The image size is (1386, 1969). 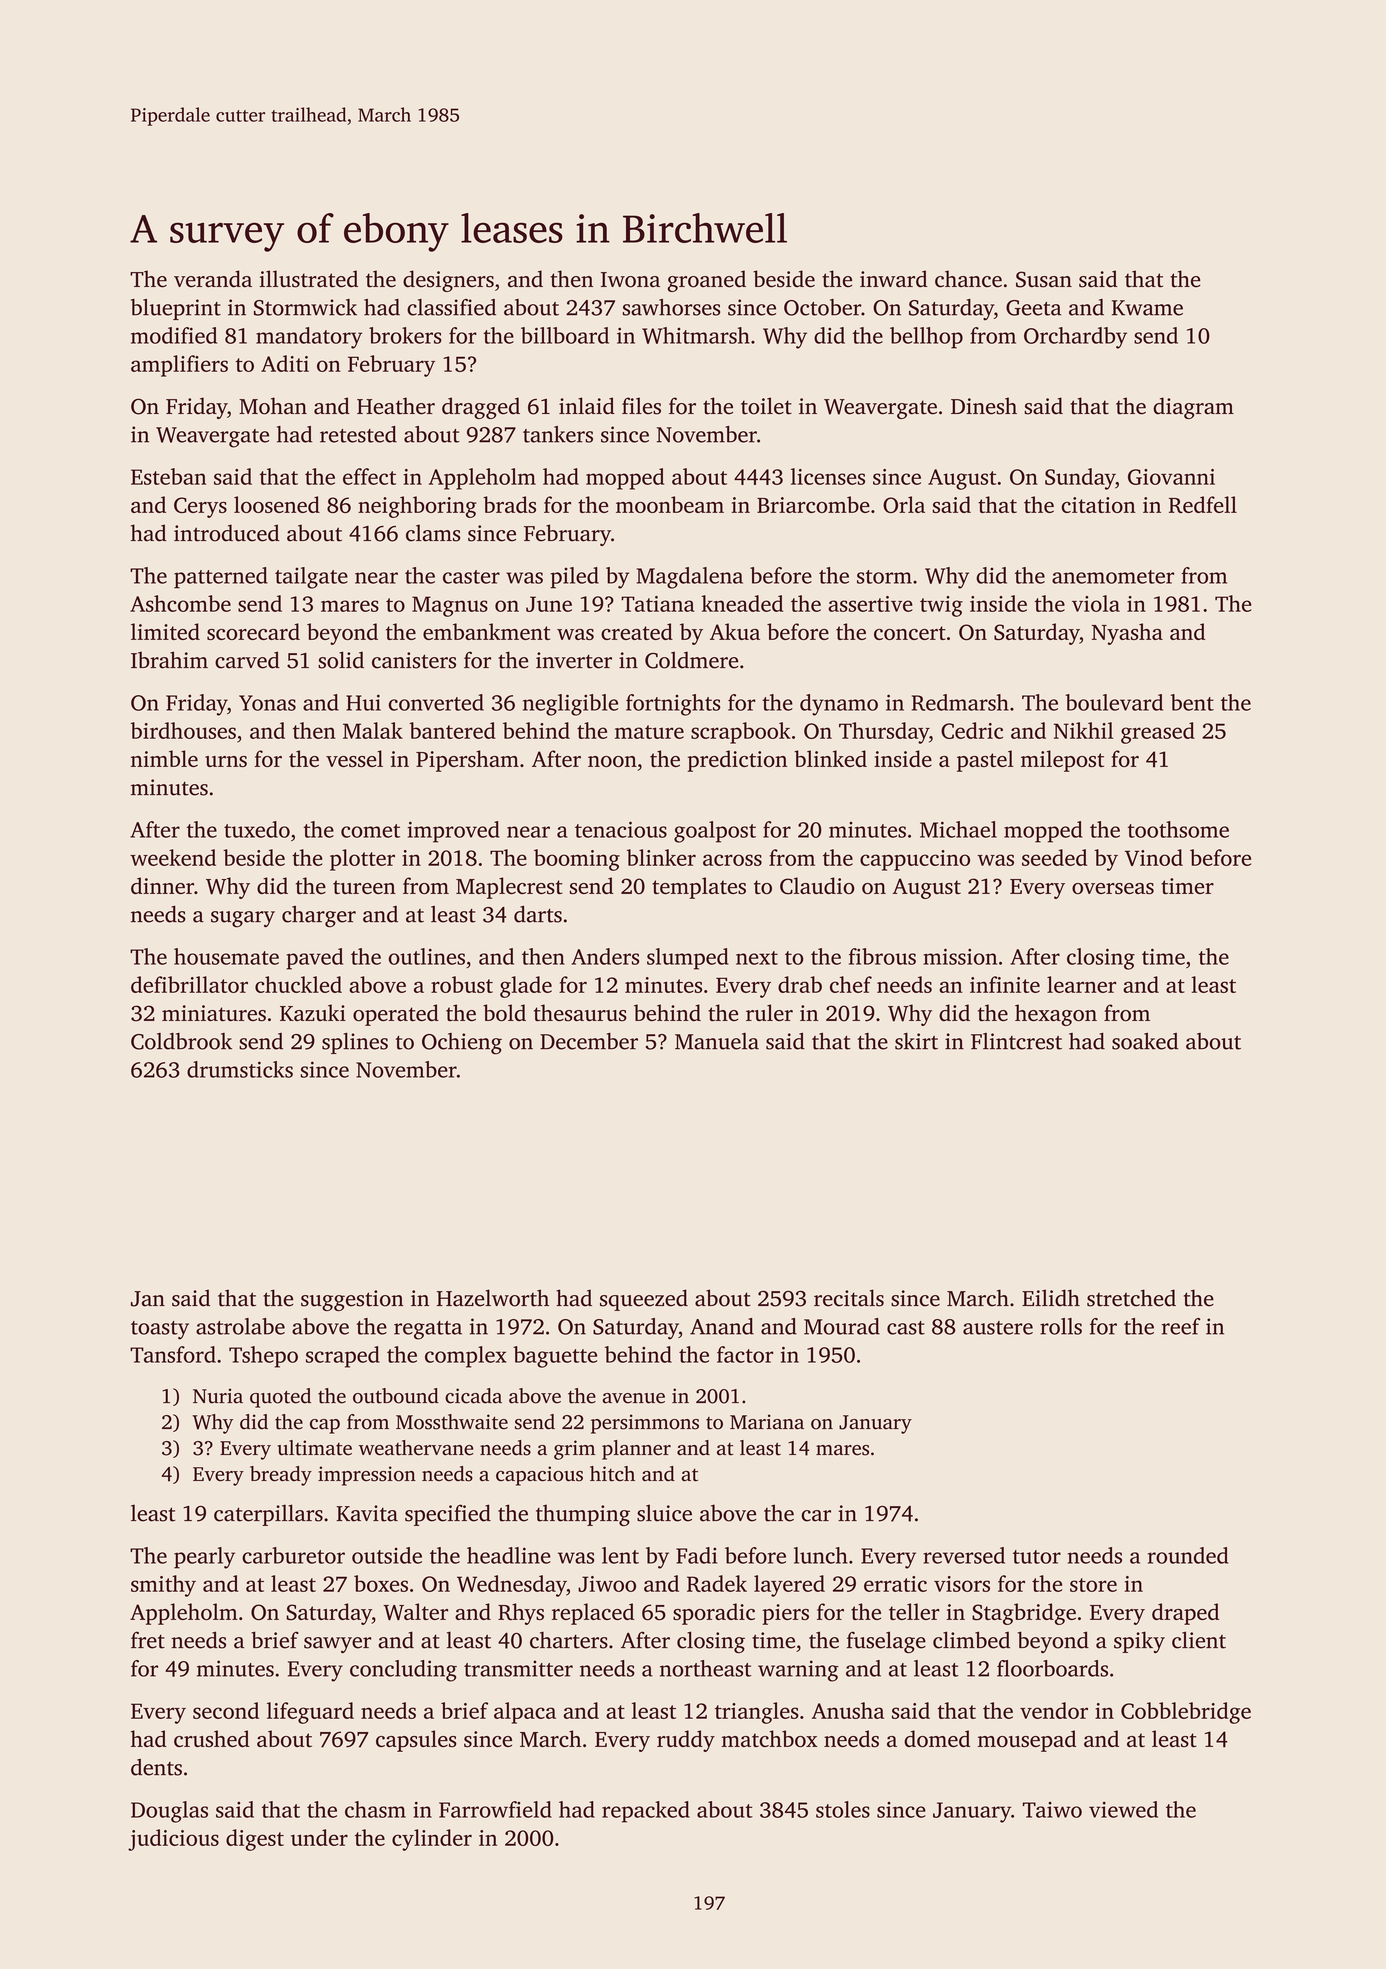 What do you see at coordinates (1147, 308) in the page?
I see `Kwame` at bounding box center [1147, 308].
